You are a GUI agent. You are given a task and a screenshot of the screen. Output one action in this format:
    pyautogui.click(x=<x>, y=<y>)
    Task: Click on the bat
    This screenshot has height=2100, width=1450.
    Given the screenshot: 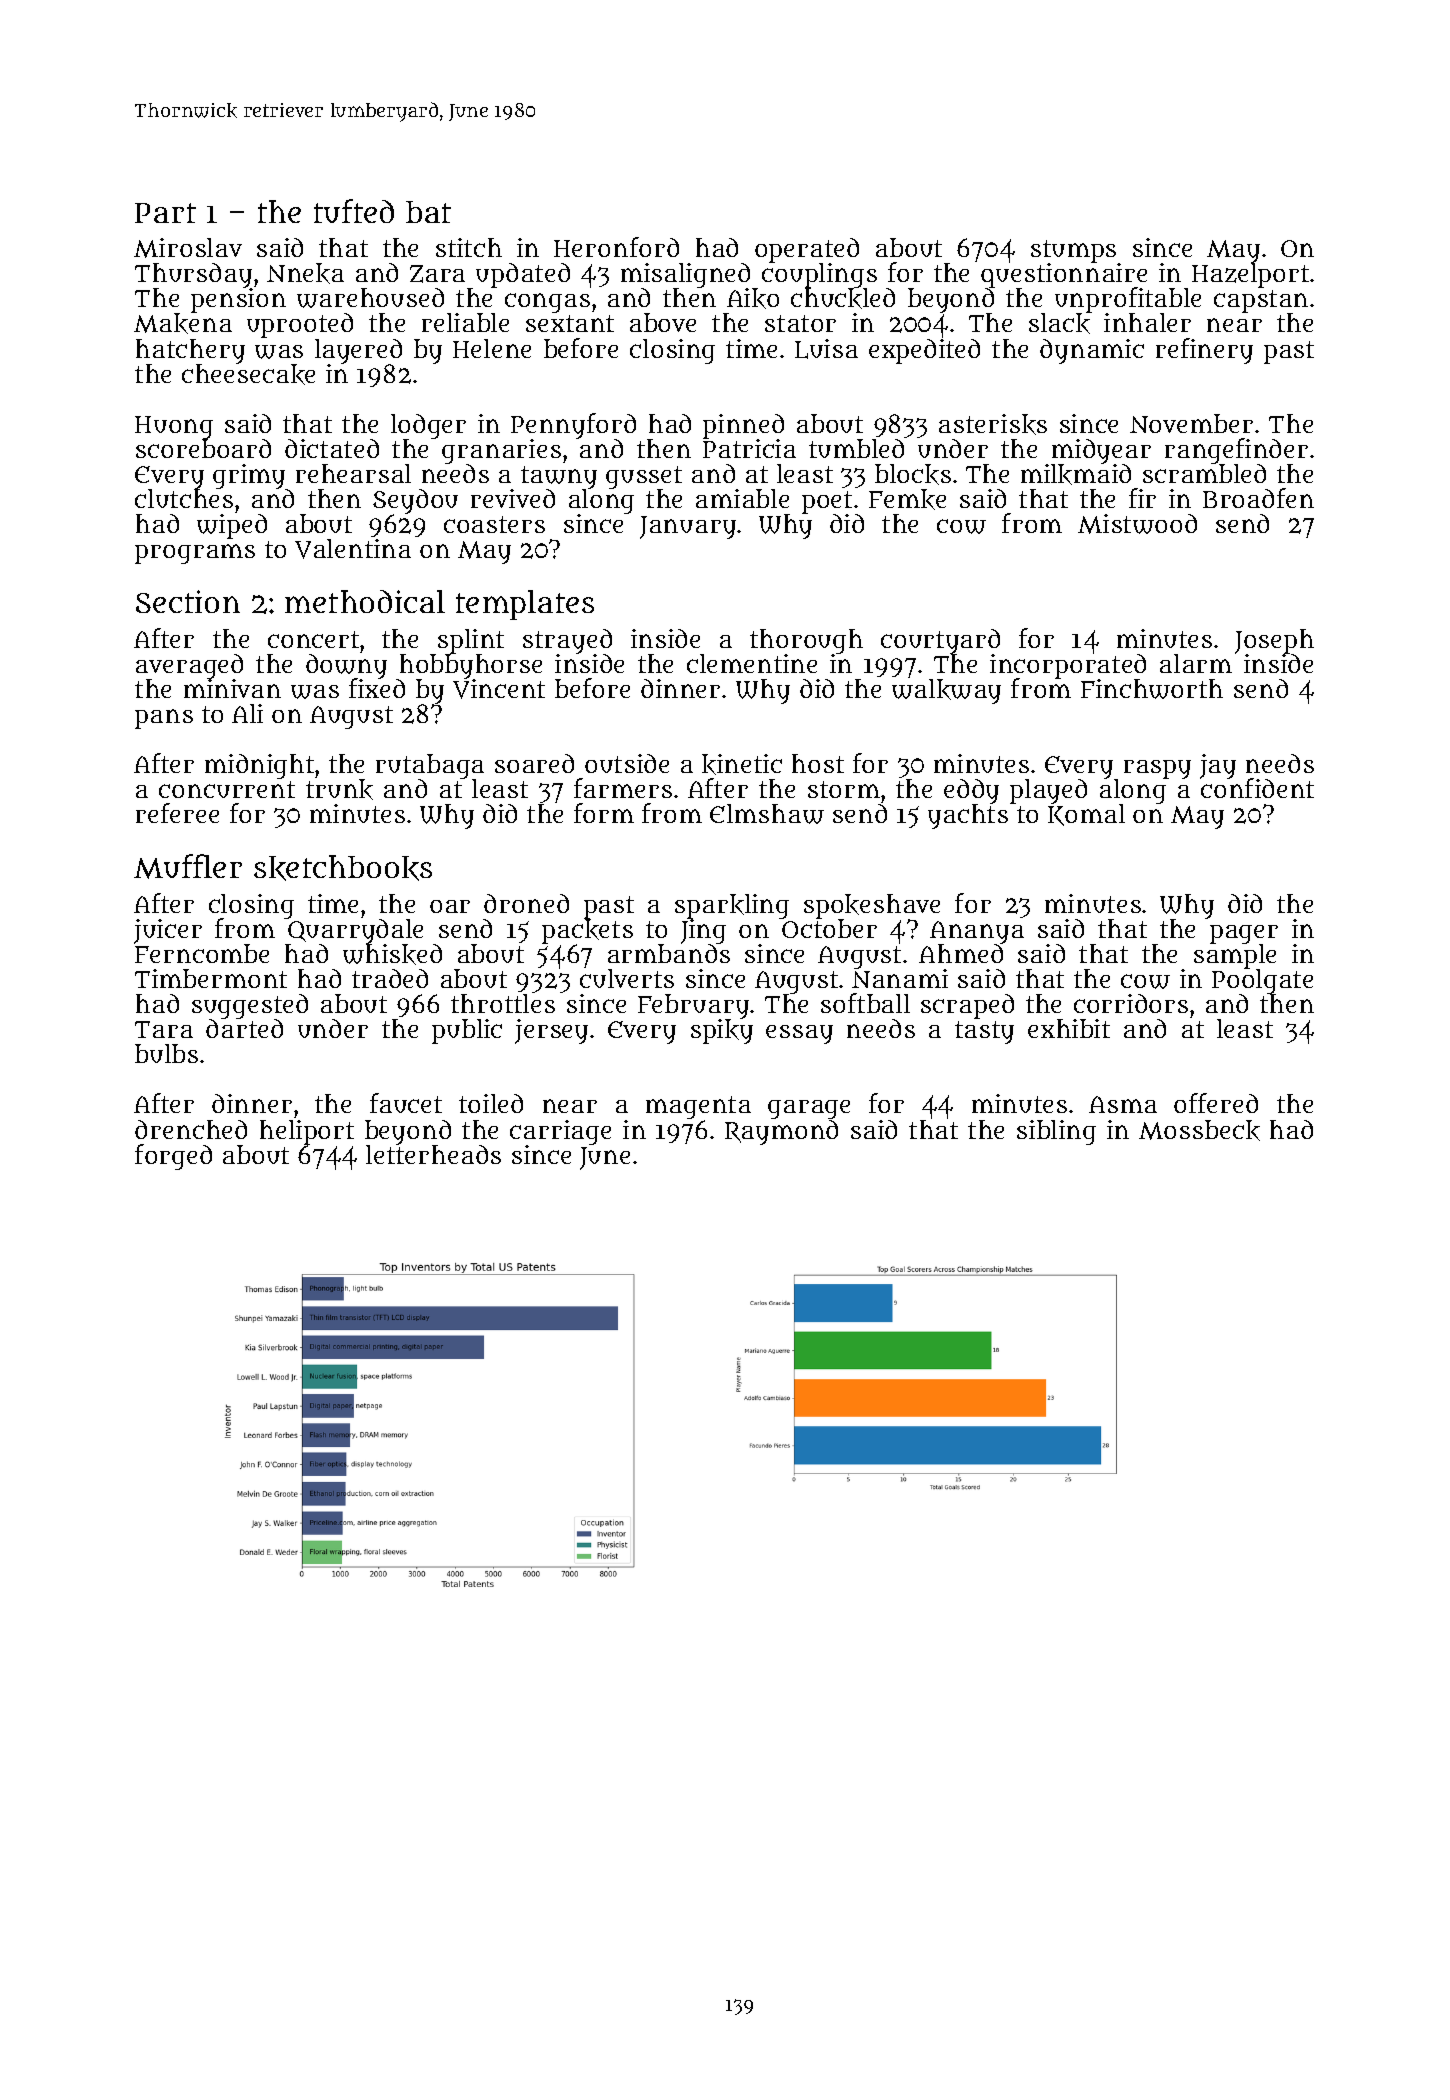 What is the action you would take?
    pyautogui.click(x=428, y=212)
